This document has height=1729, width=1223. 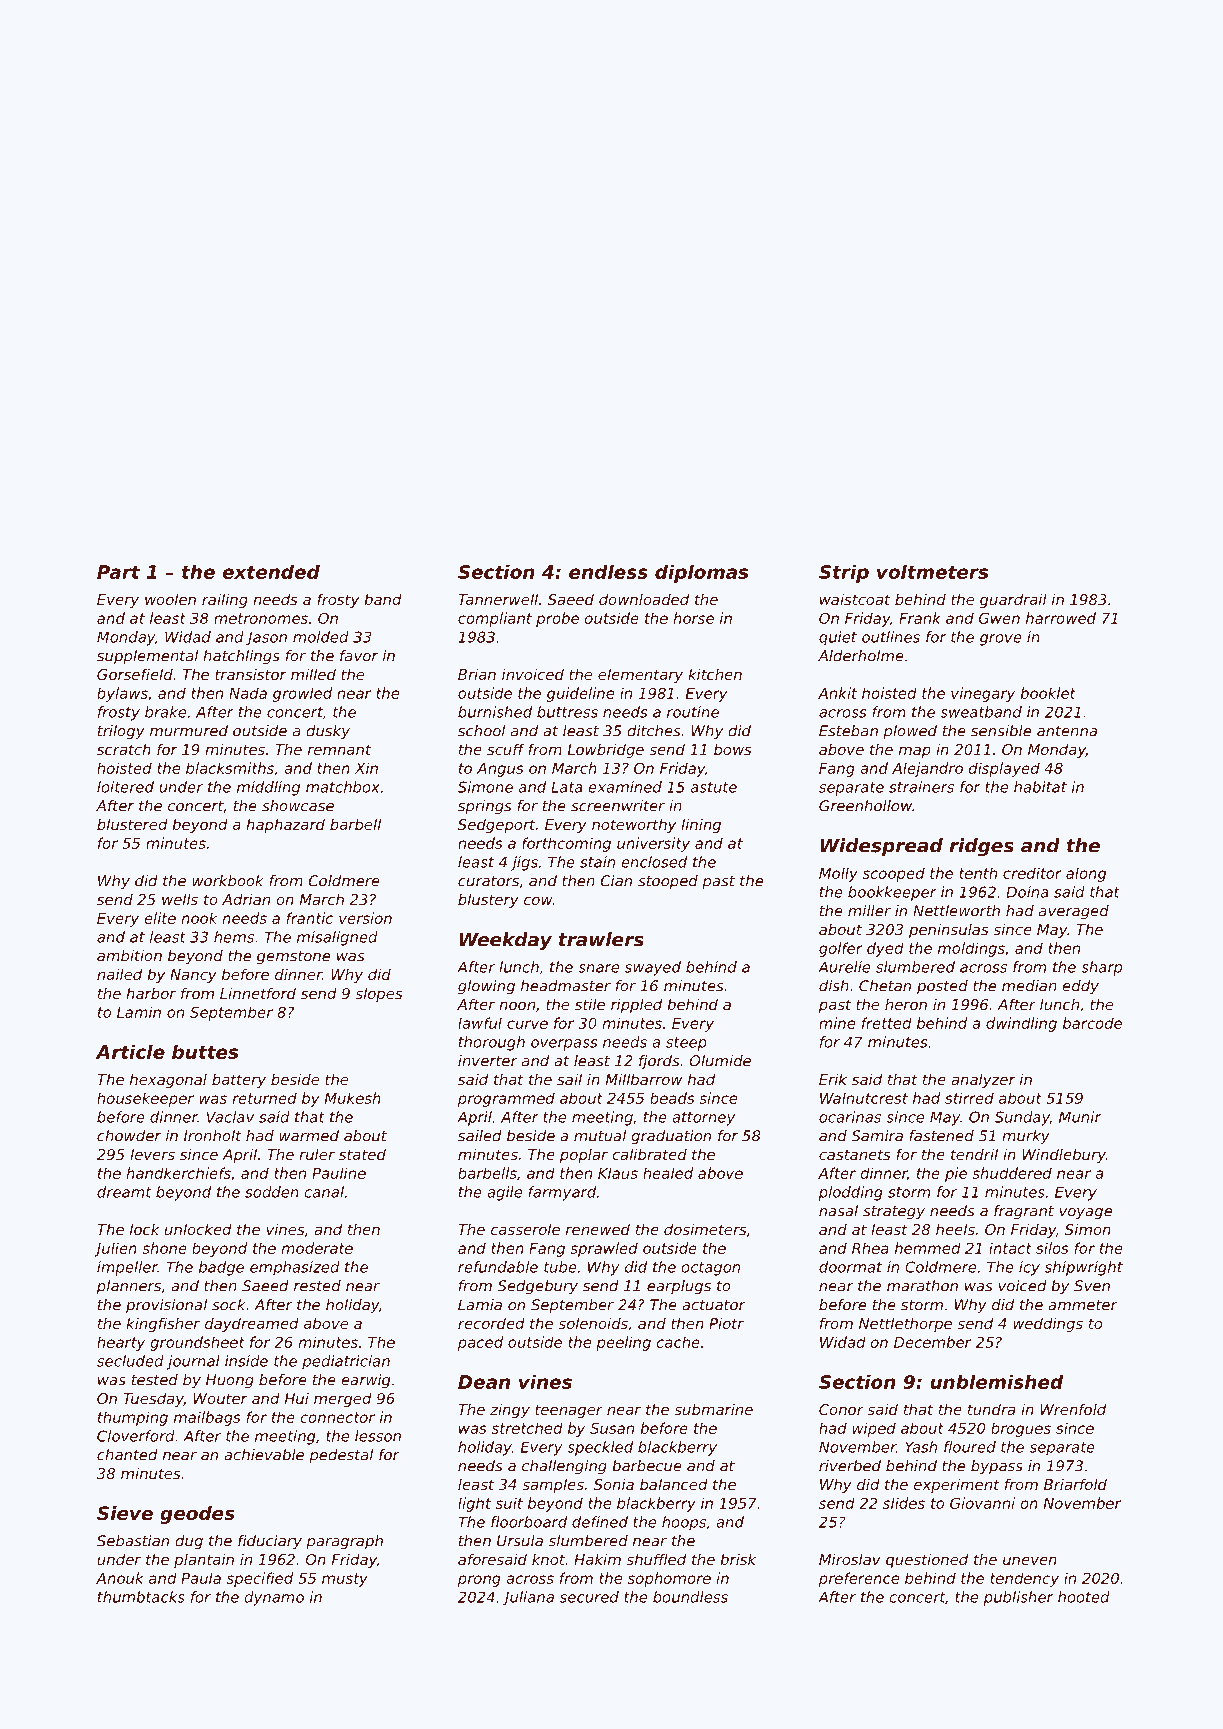 What do you see at coordinates (932, 571) in the document?
I see `voltmeters` at bounding box center [932, 571].
